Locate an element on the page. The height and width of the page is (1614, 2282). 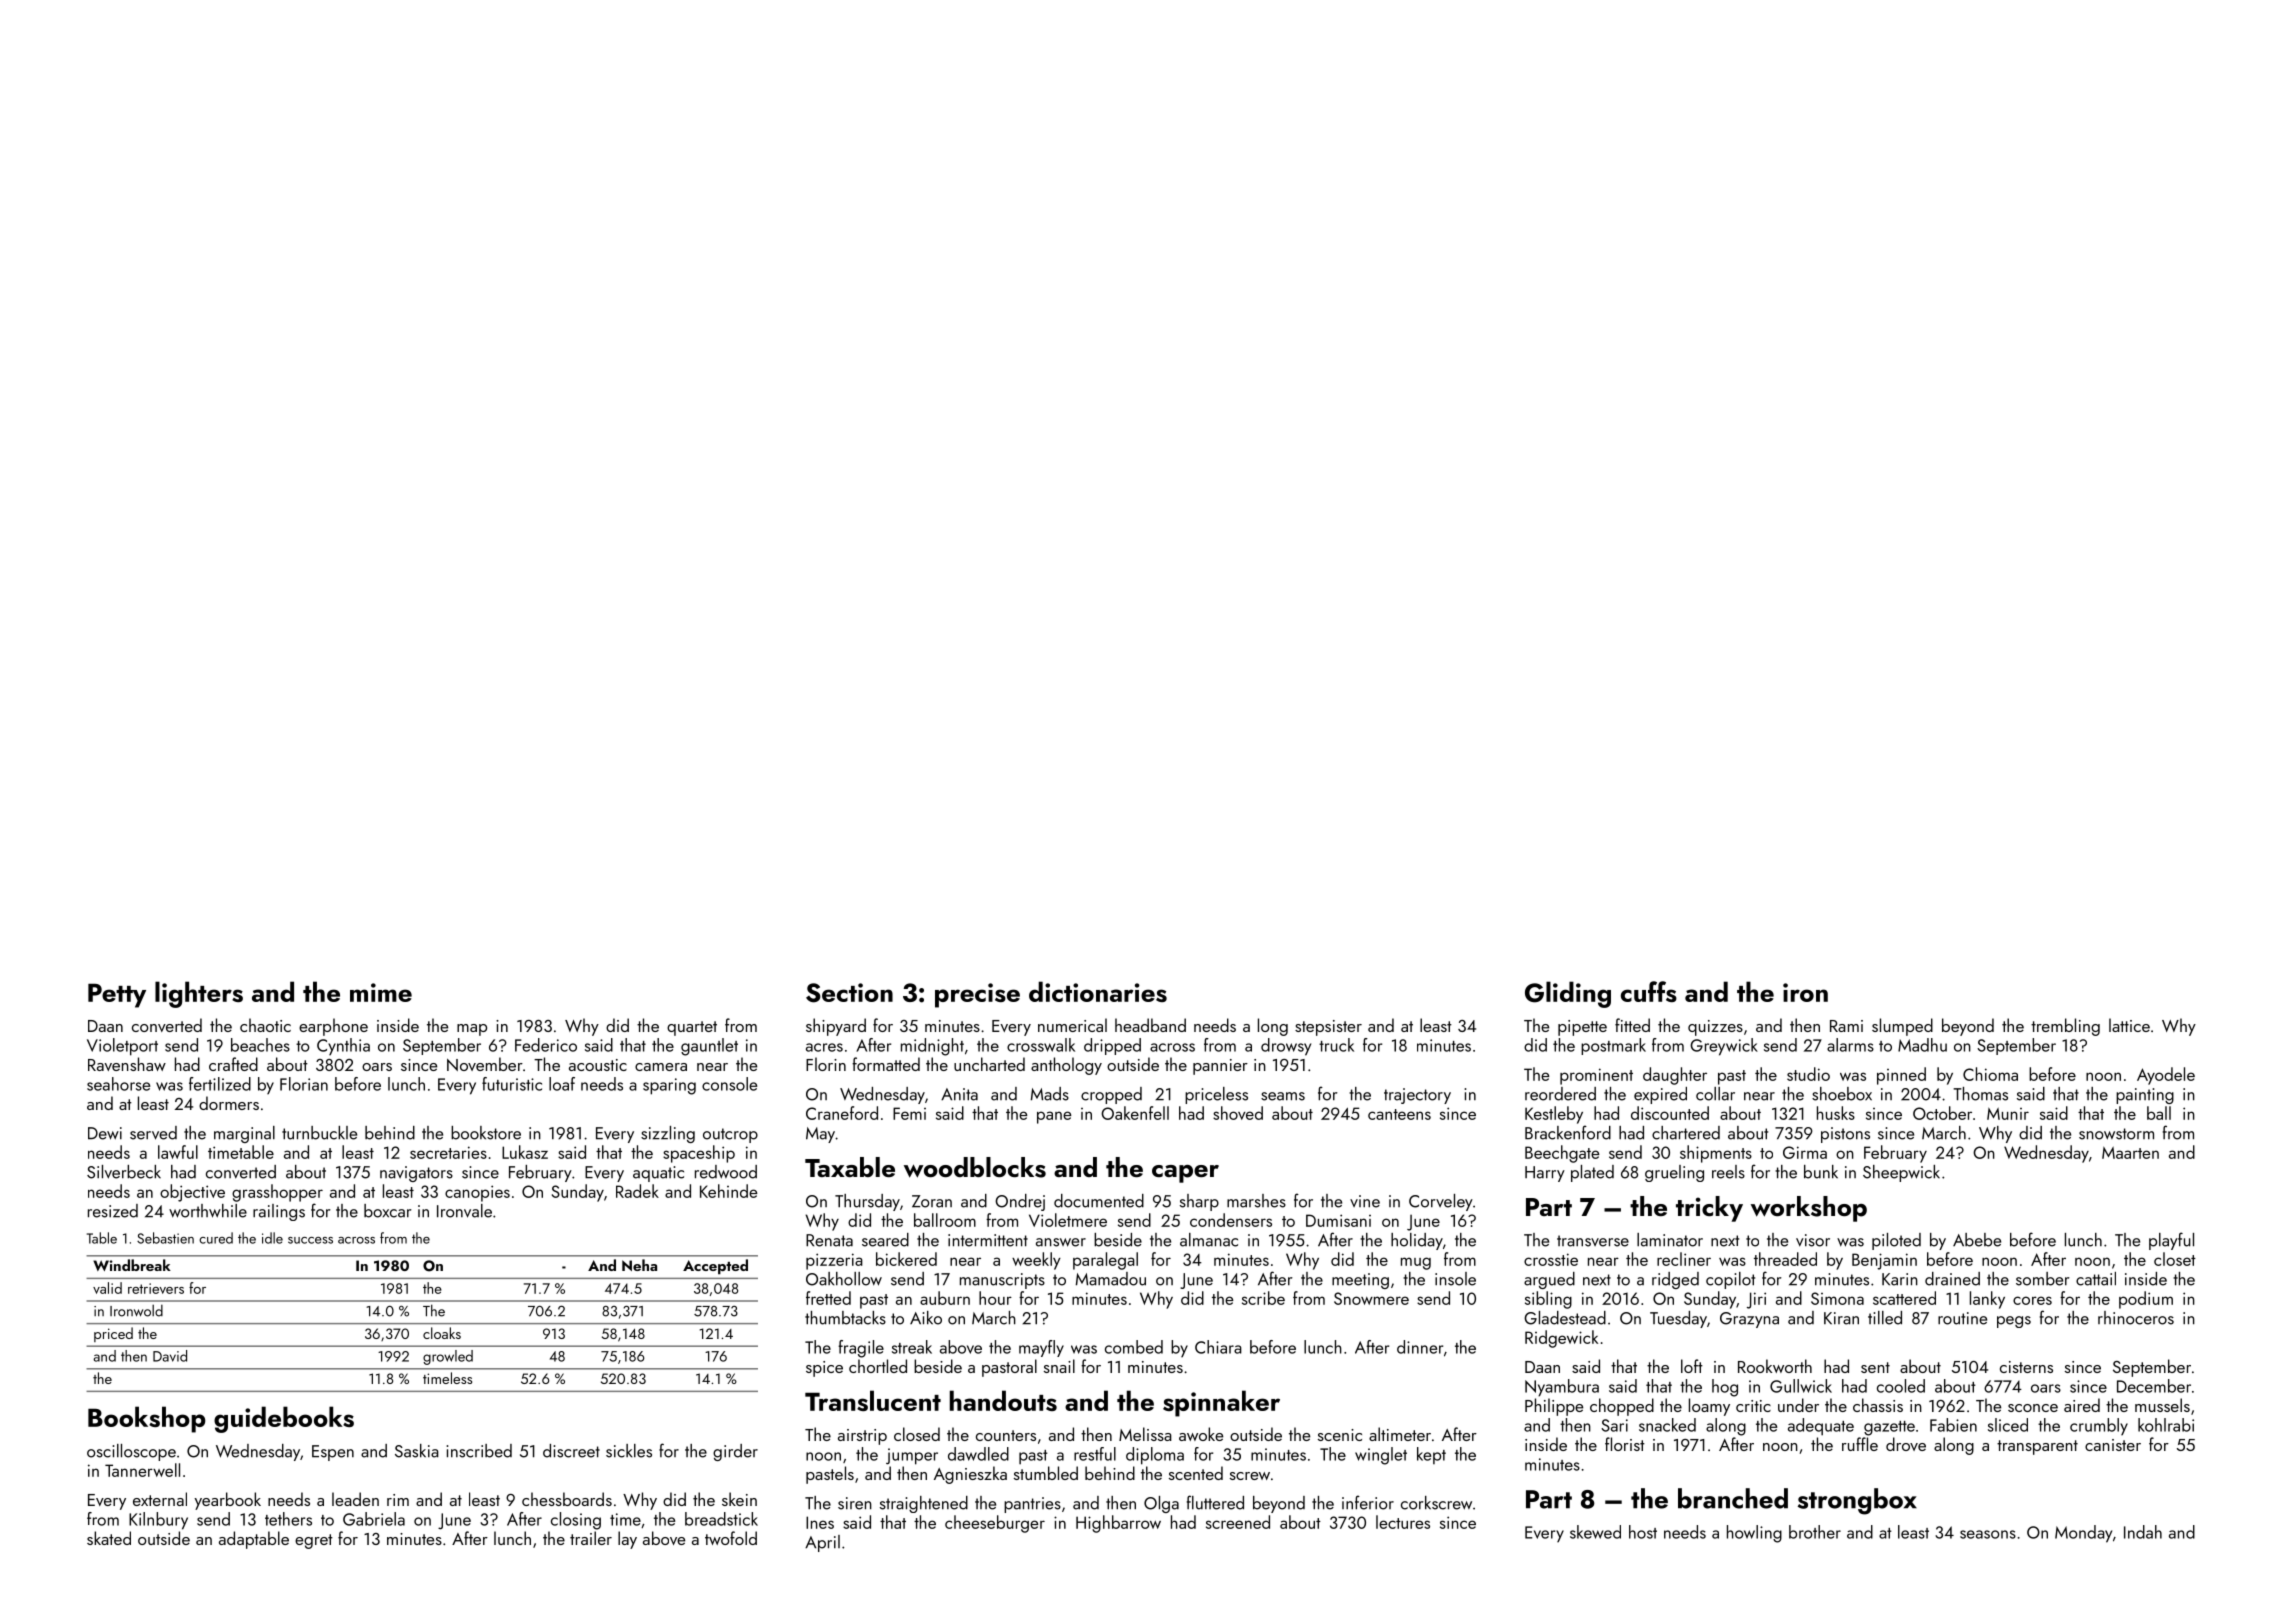
egret is located at coordinates (314, 1541).
